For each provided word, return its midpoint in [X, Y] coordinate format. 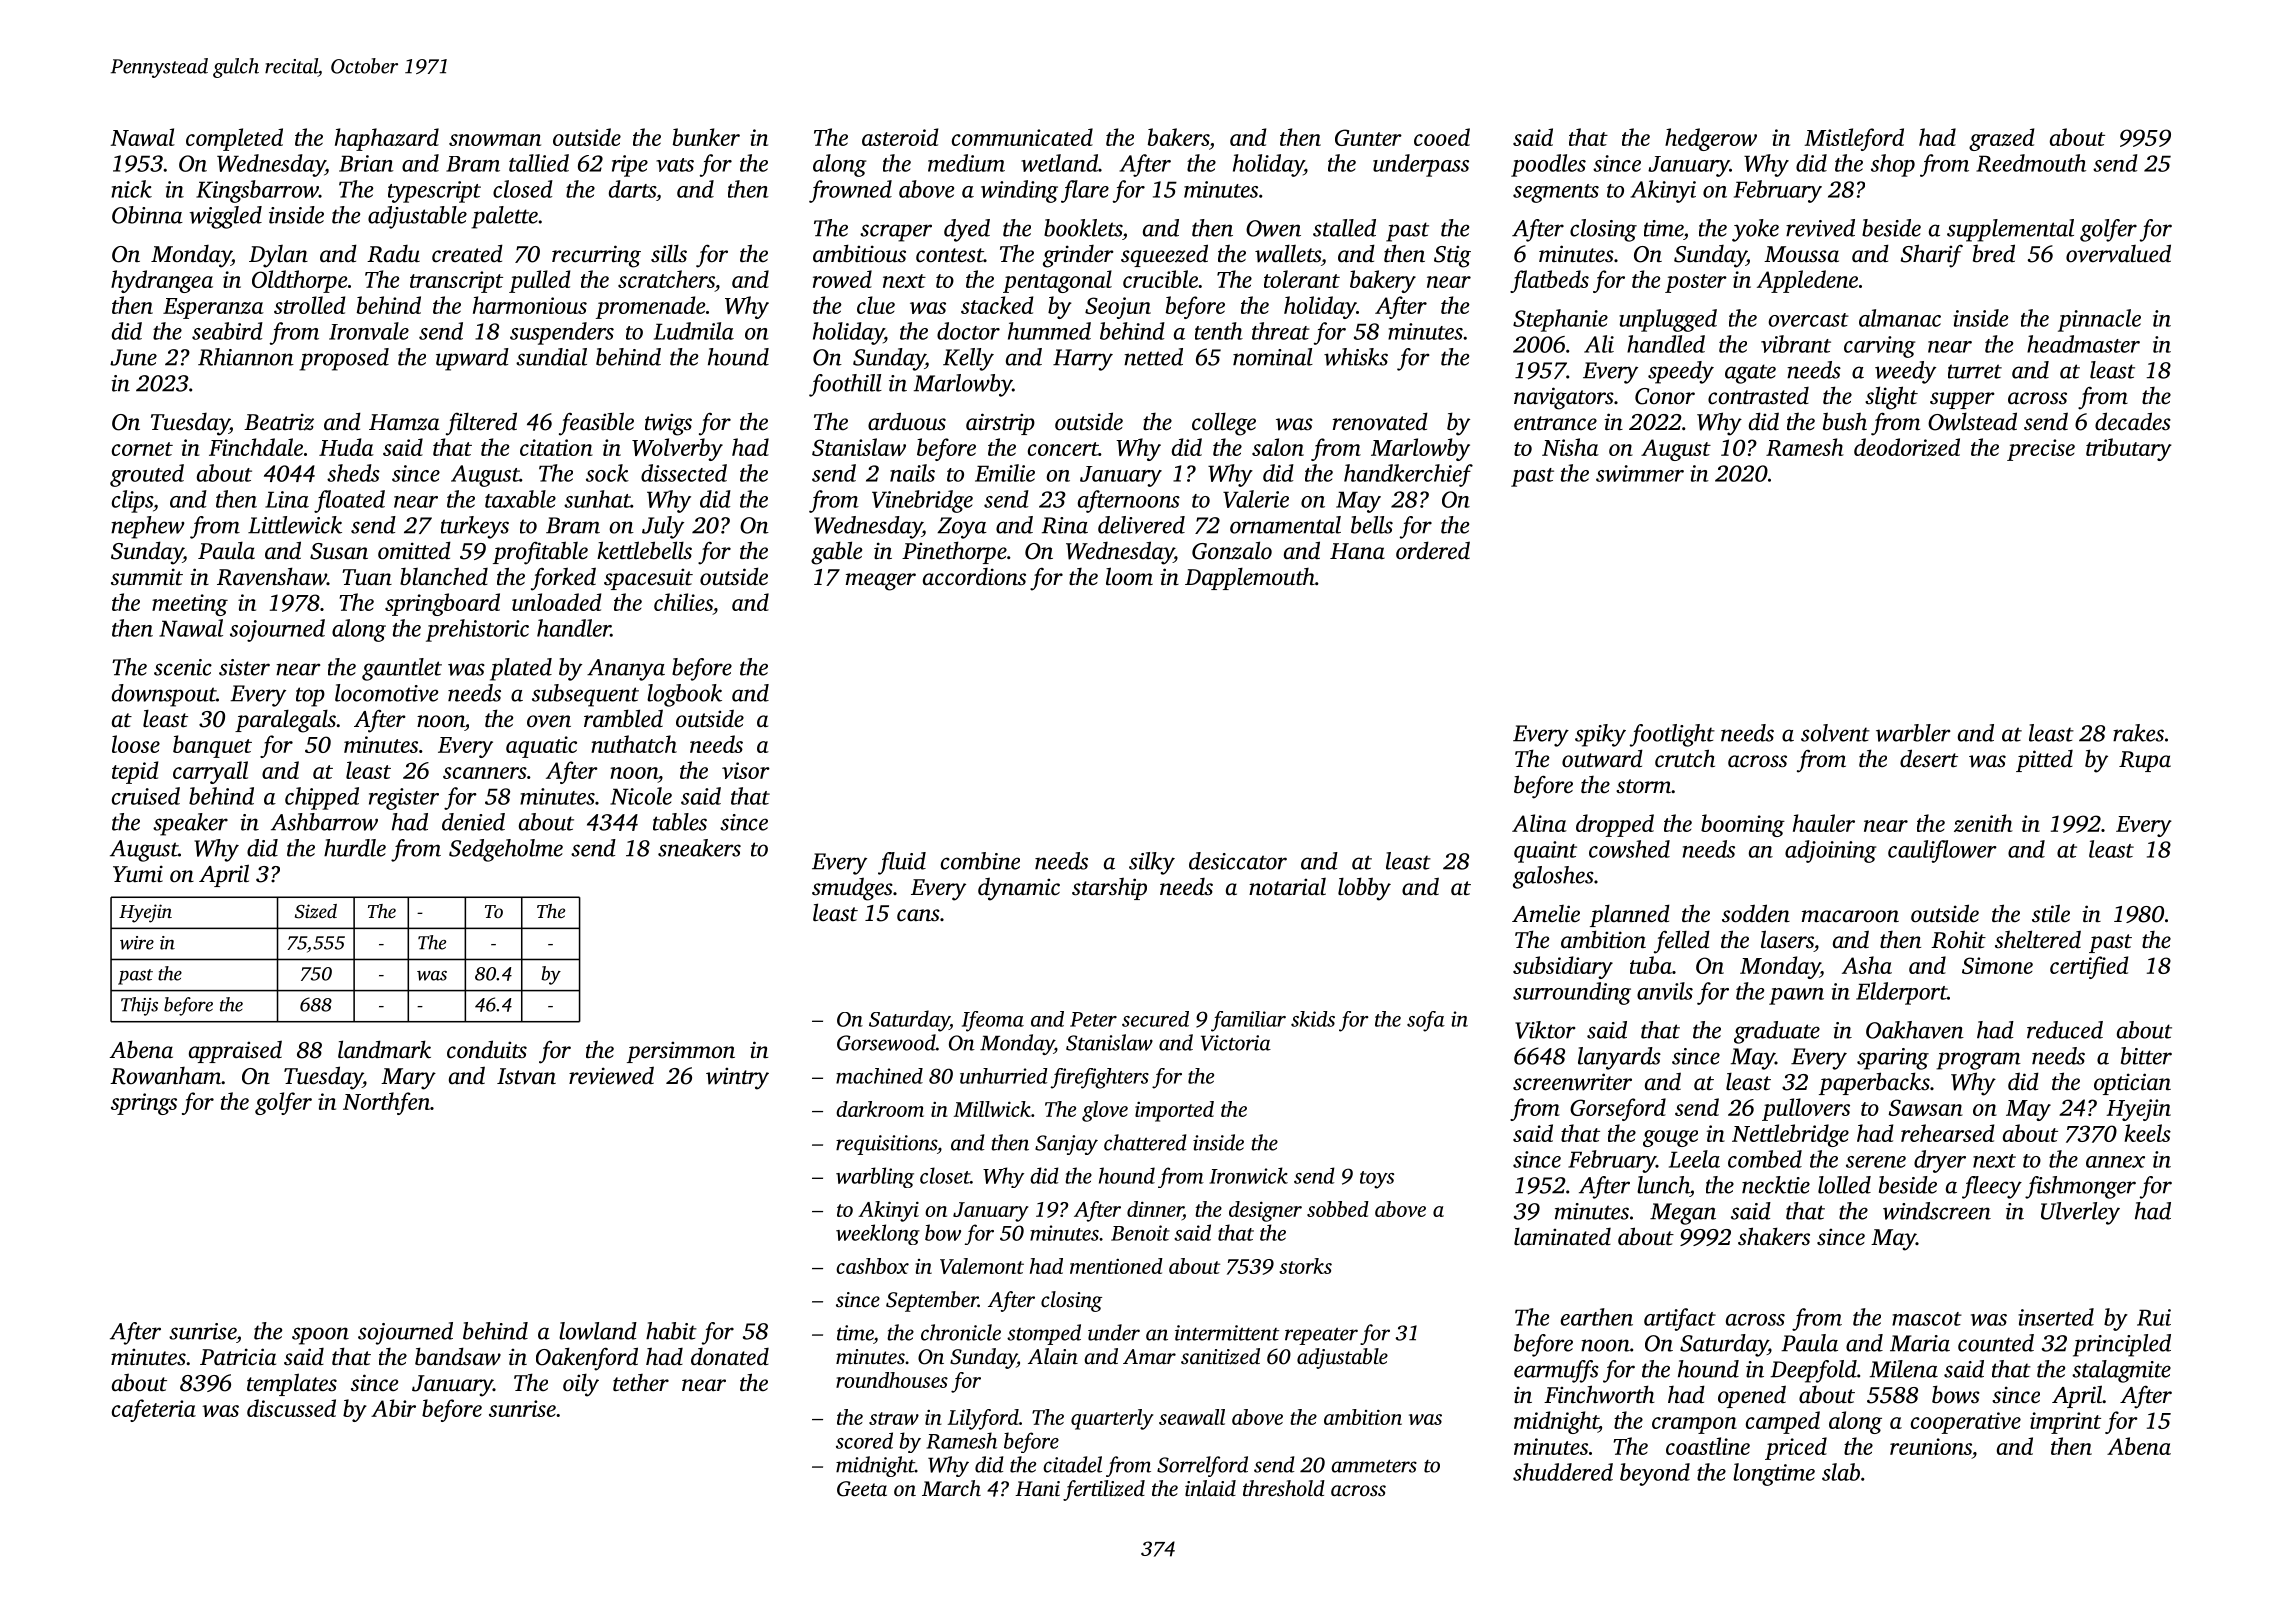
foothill [845, 385]
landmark [384, 1049]
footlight [1672, 735]
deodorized [1907, 447]
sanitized [1220, 1356]
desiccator [1238, 861]
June [133, 357]
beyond [1655, 1474]
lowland [598, 1331]
